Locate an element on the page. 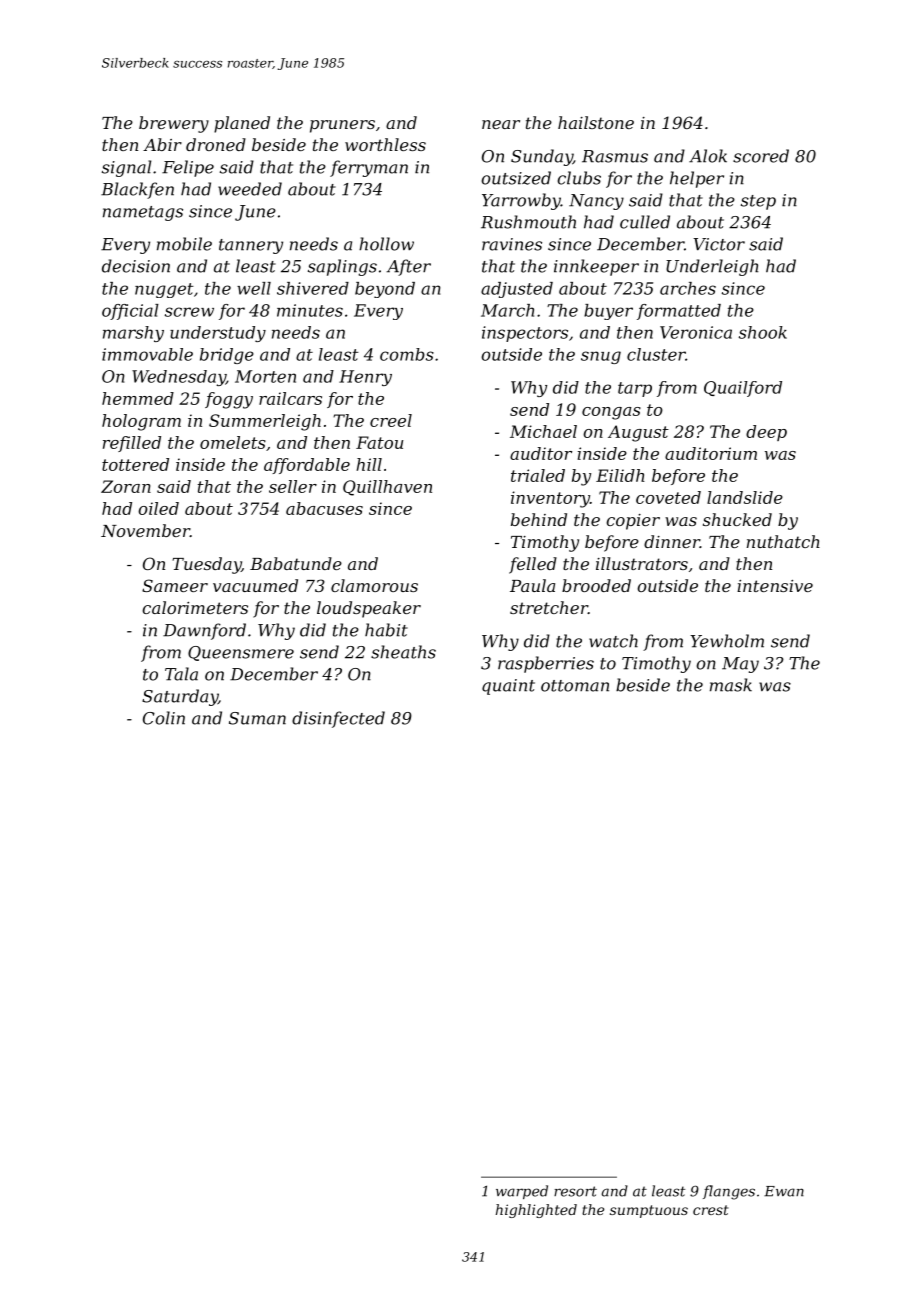 The height and width of the document is (1308, 924). Ewan is located at coordinates (784, 1191).
